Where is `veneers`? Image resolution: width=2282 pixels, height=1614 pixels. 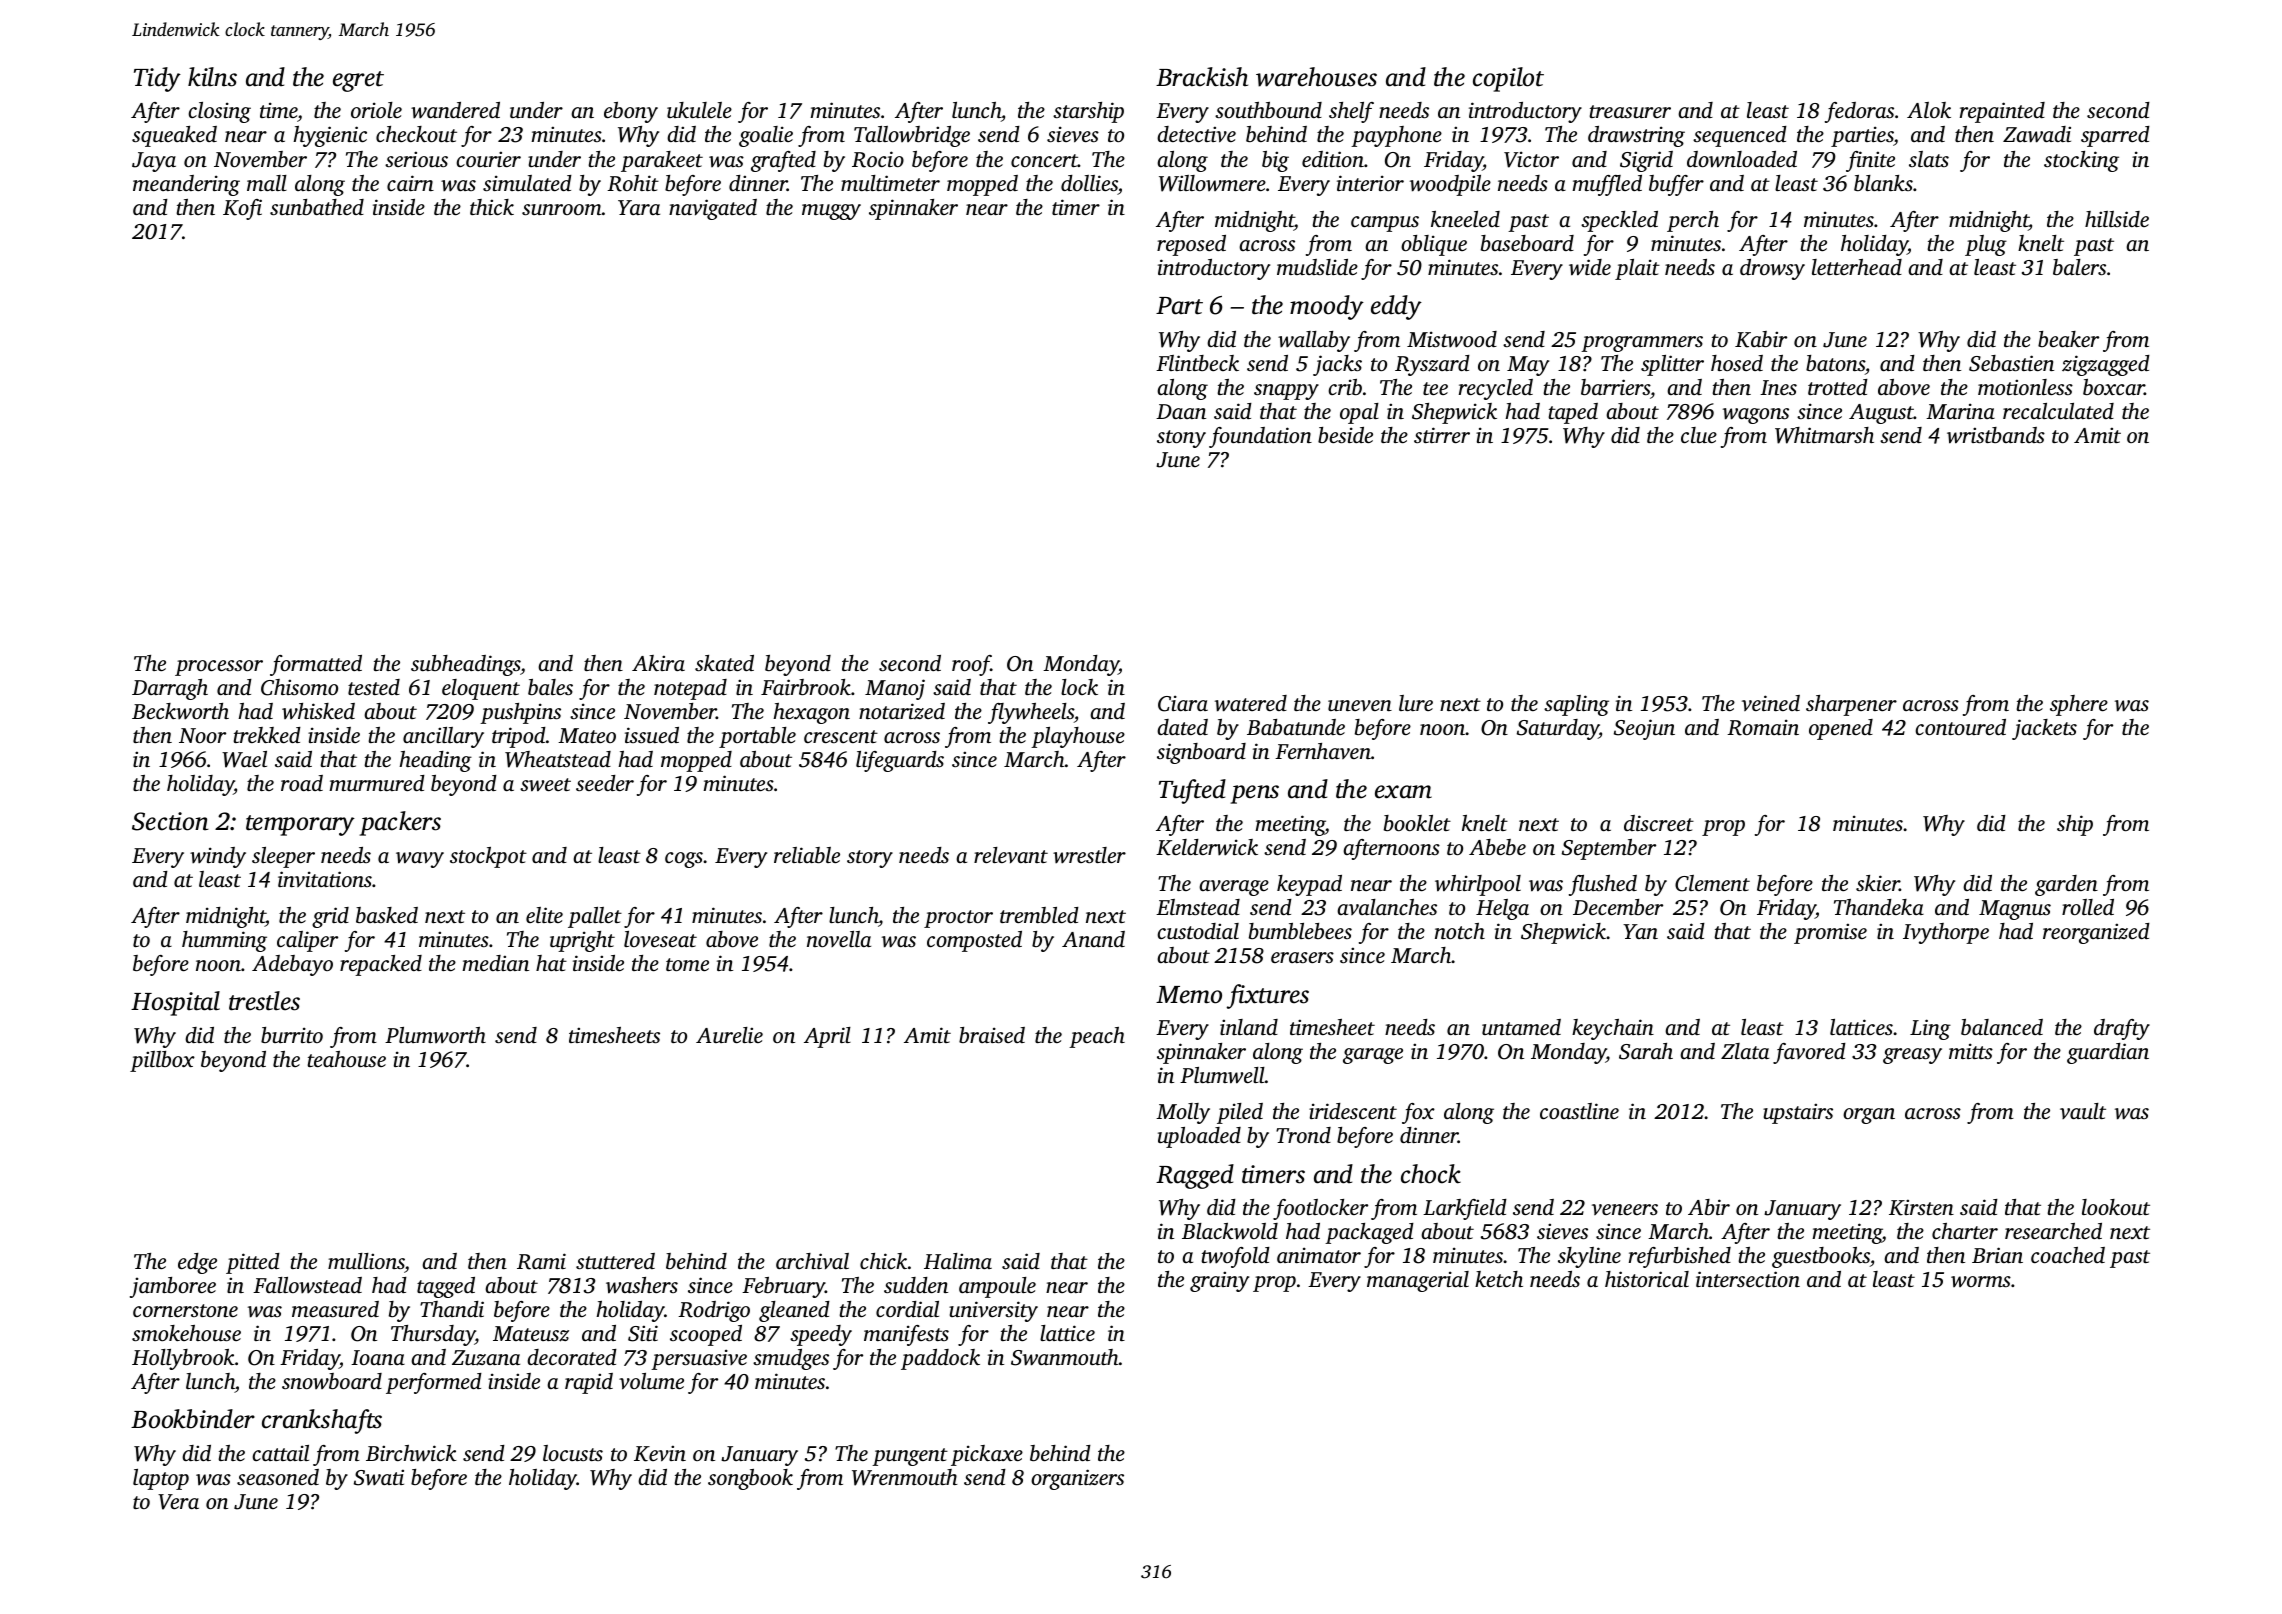
veneers is located at coordinates (1625, 1209).
